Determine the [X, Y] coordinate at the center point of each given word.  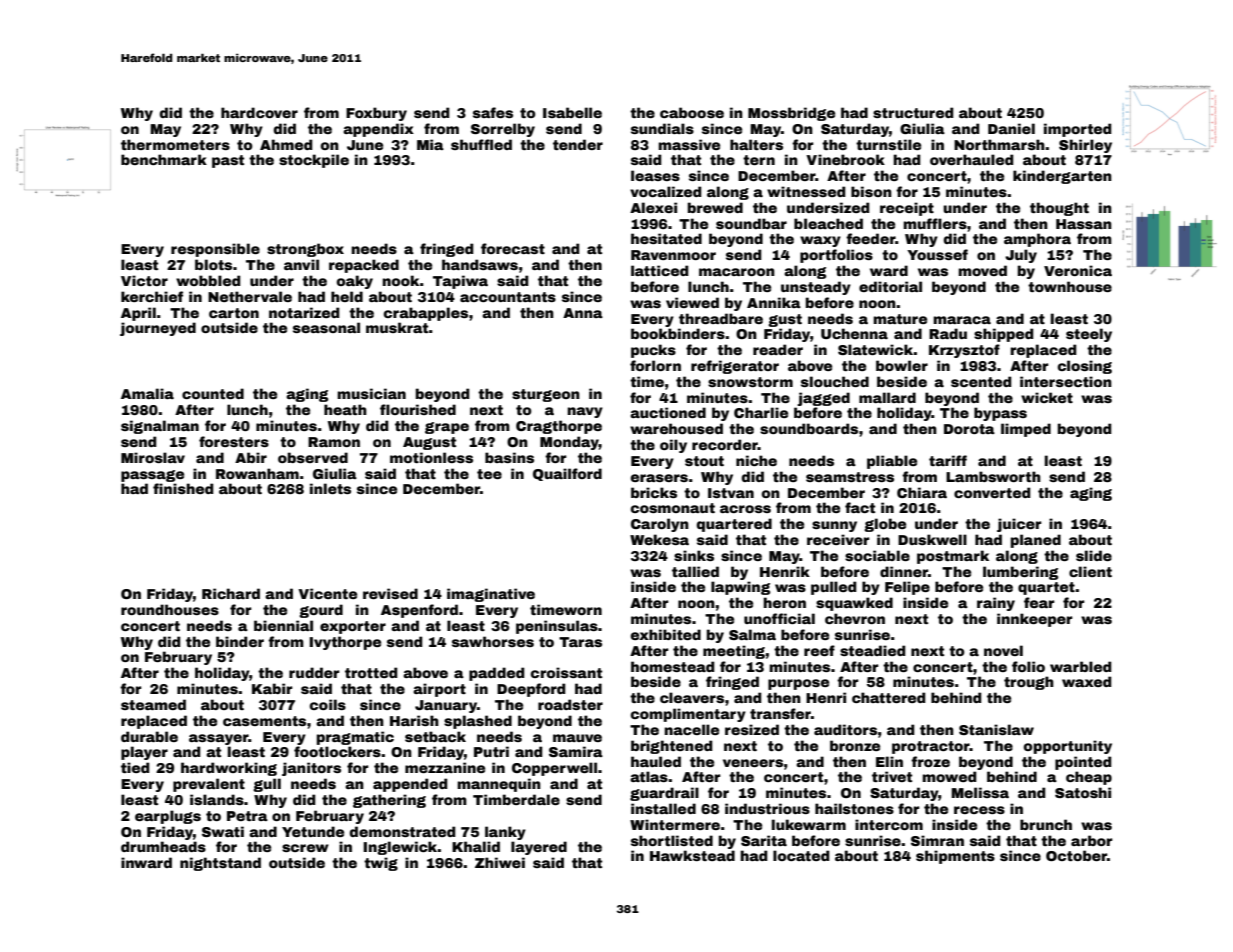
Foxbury [376, 114]
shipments [955, 857]
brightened [672, 747]
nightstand [220, 864]
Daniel [1011, 128]
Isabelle [572, 112]
